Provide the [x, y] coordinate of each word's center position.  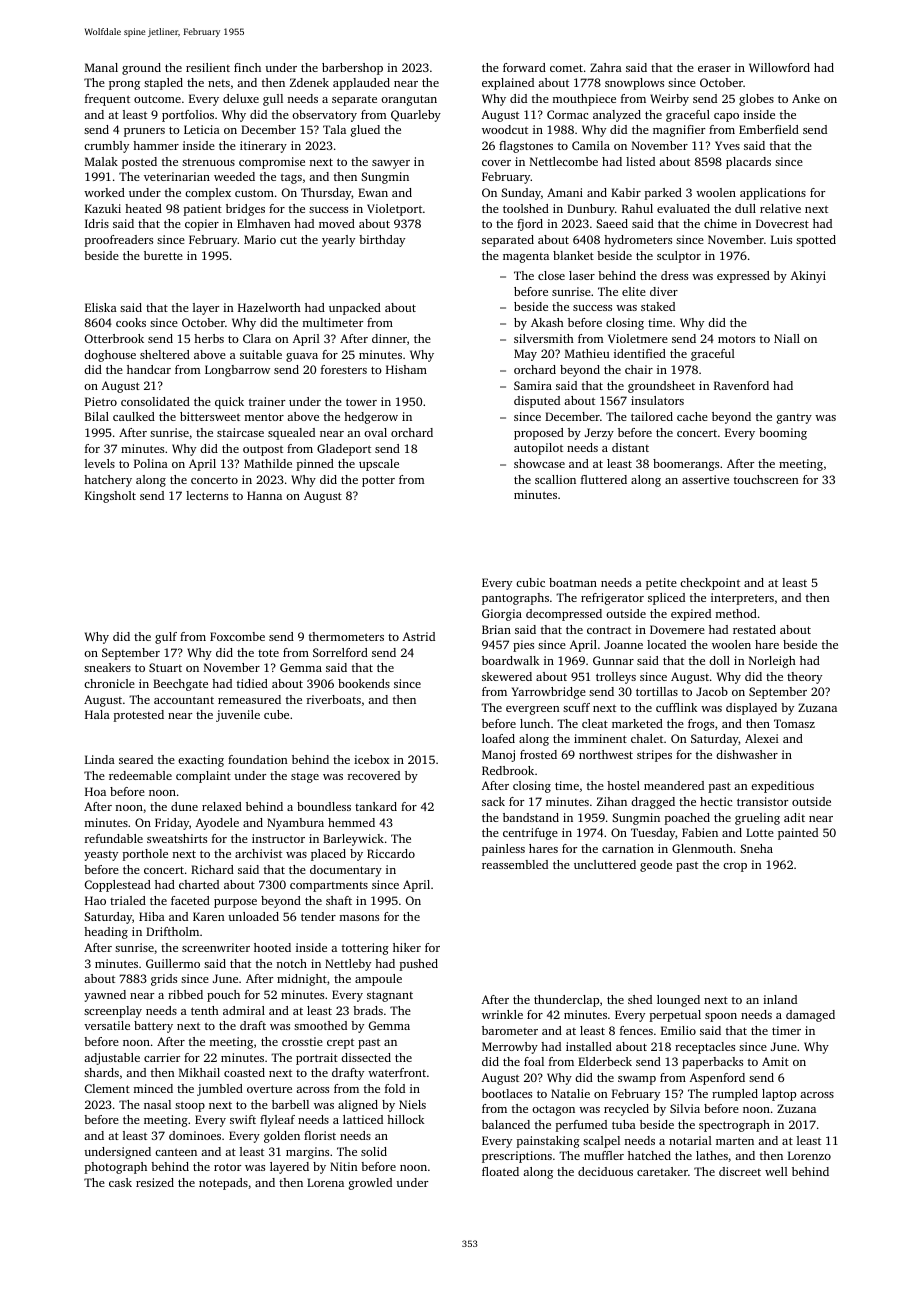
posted [139, 163]
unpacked [355, 309]
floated [500, 1171]
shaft [339, 900]
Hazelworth [269, 307]
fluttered [604, 479]
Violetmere [638, 338]
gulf [166, 638]
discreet [740, 1171]
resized [155, 1182]
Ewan [373, 192]
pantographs [515, 599]
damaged [810, 1016]
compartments [329, 887]
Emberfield [769, 129]
